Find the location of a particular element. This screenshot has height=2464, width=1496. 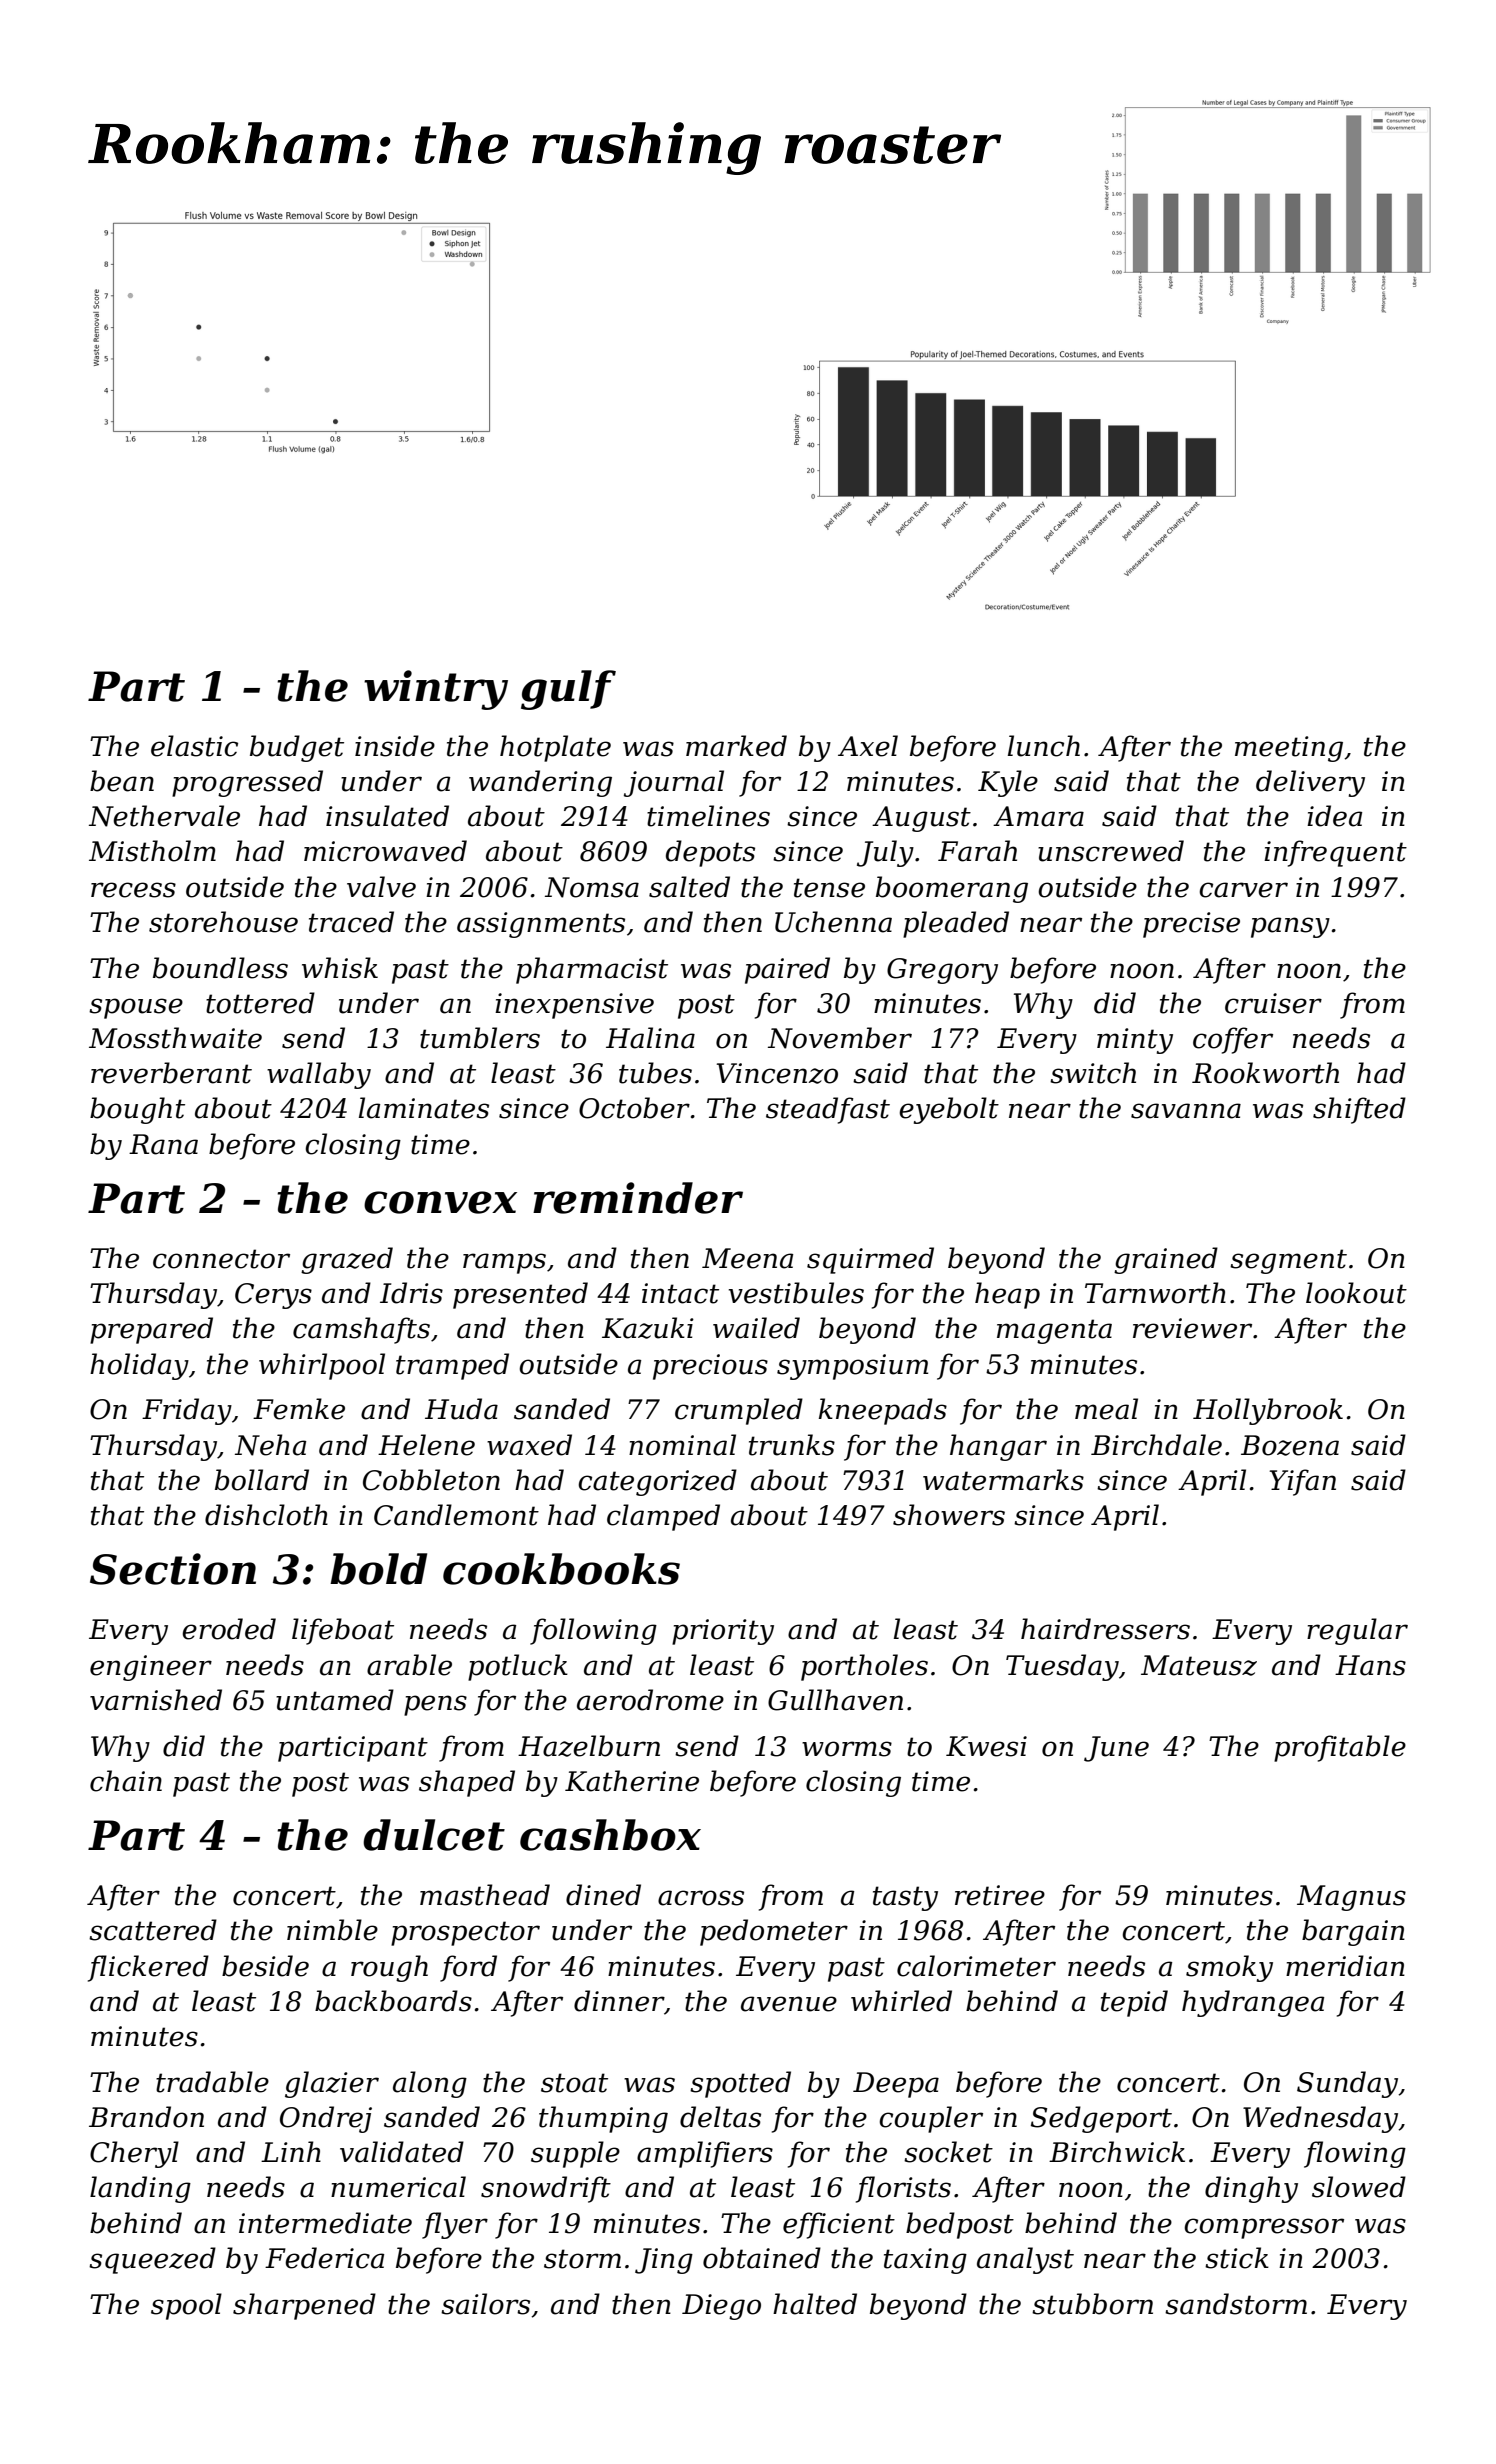

Kazuki is located at coordinates (648, 1328).
